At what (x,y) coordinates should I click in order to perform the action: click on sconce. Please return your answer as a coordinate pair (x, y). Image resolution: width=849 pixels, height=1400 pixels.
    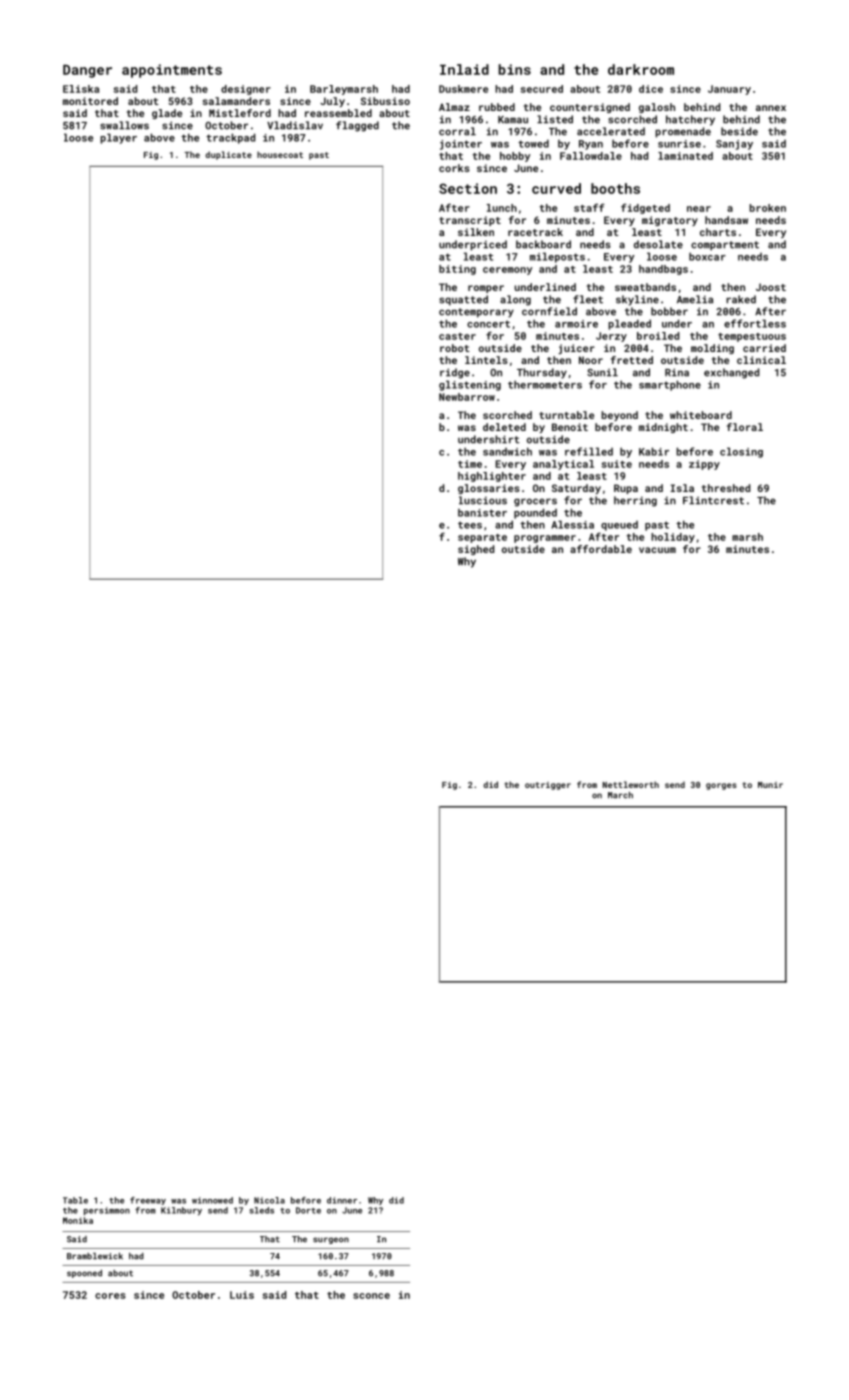
    Looking at the image, I should click on (371, 1296).
